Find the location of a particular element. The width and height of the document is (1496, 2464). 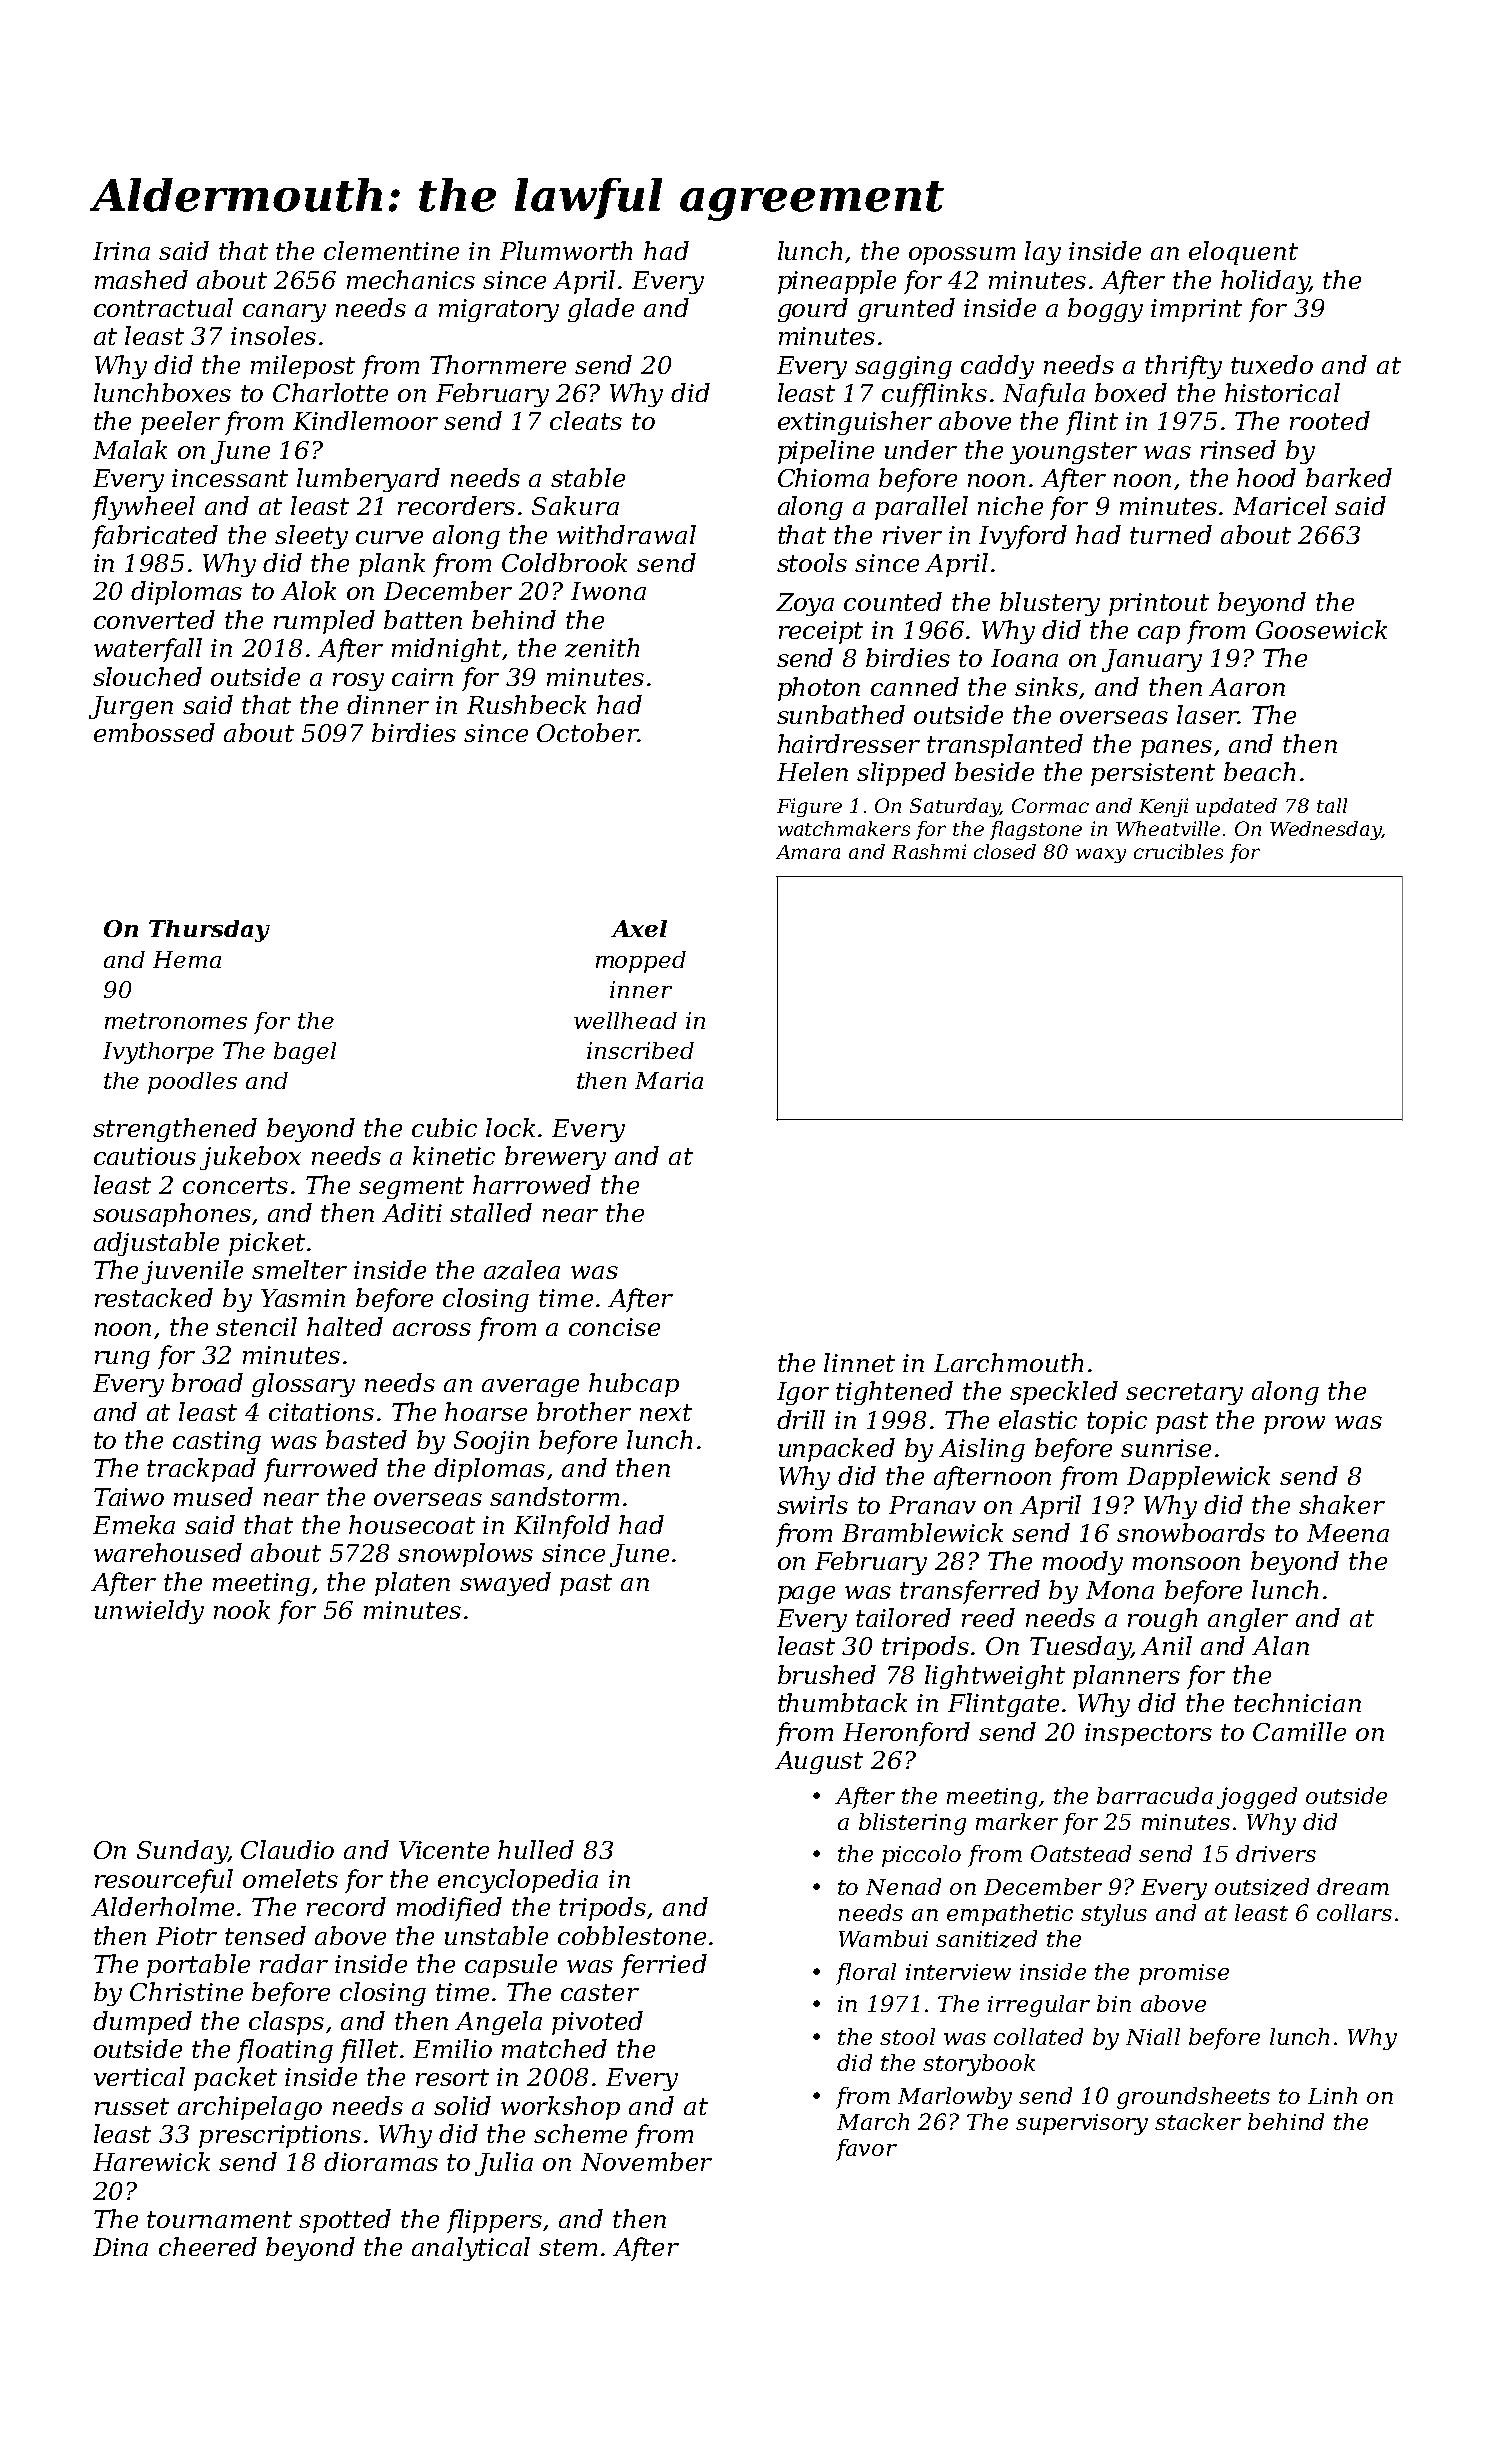

harrowed is located at coordinates (532, 1184).
